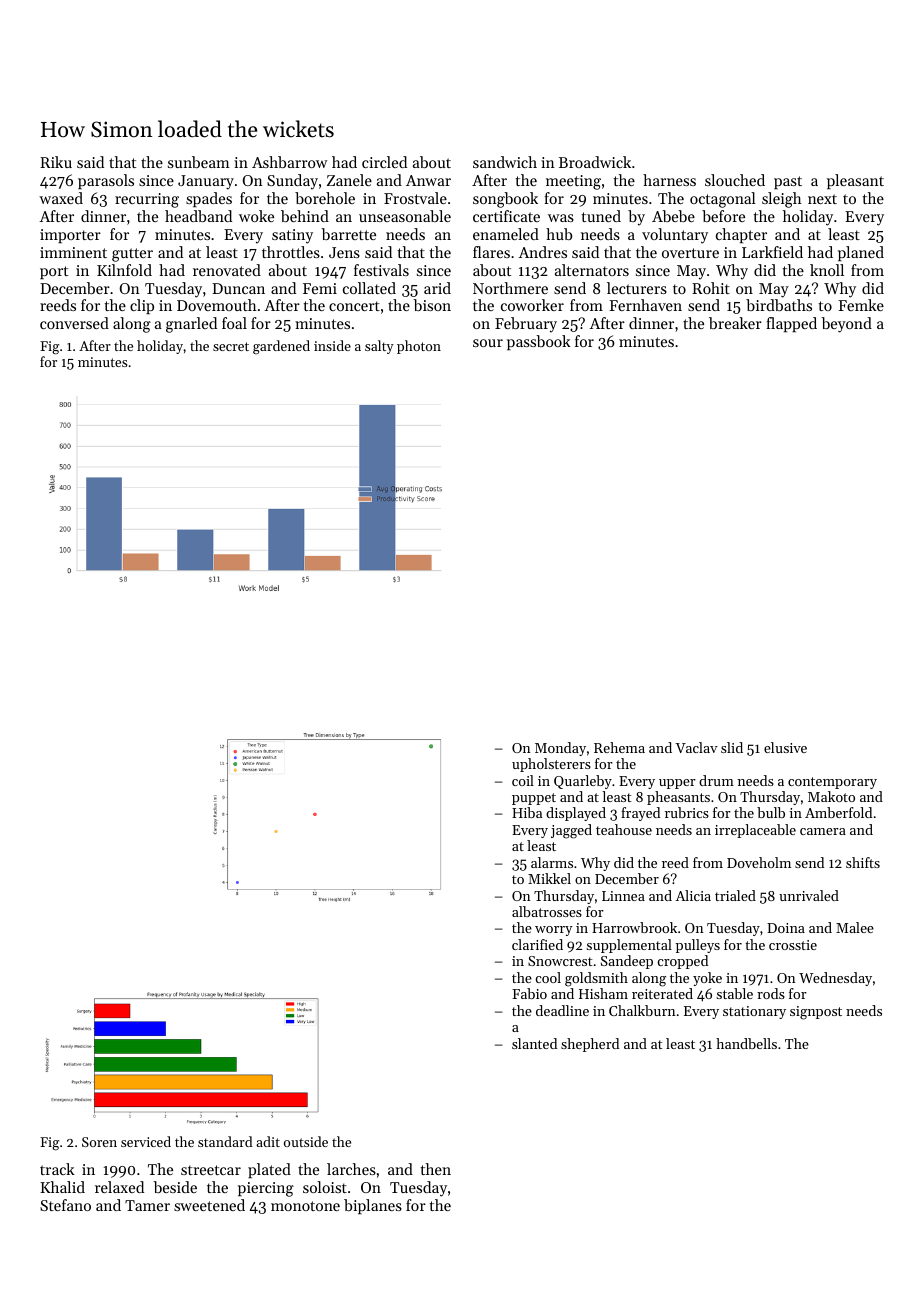  I want to click on coil, so click(523, 780).
